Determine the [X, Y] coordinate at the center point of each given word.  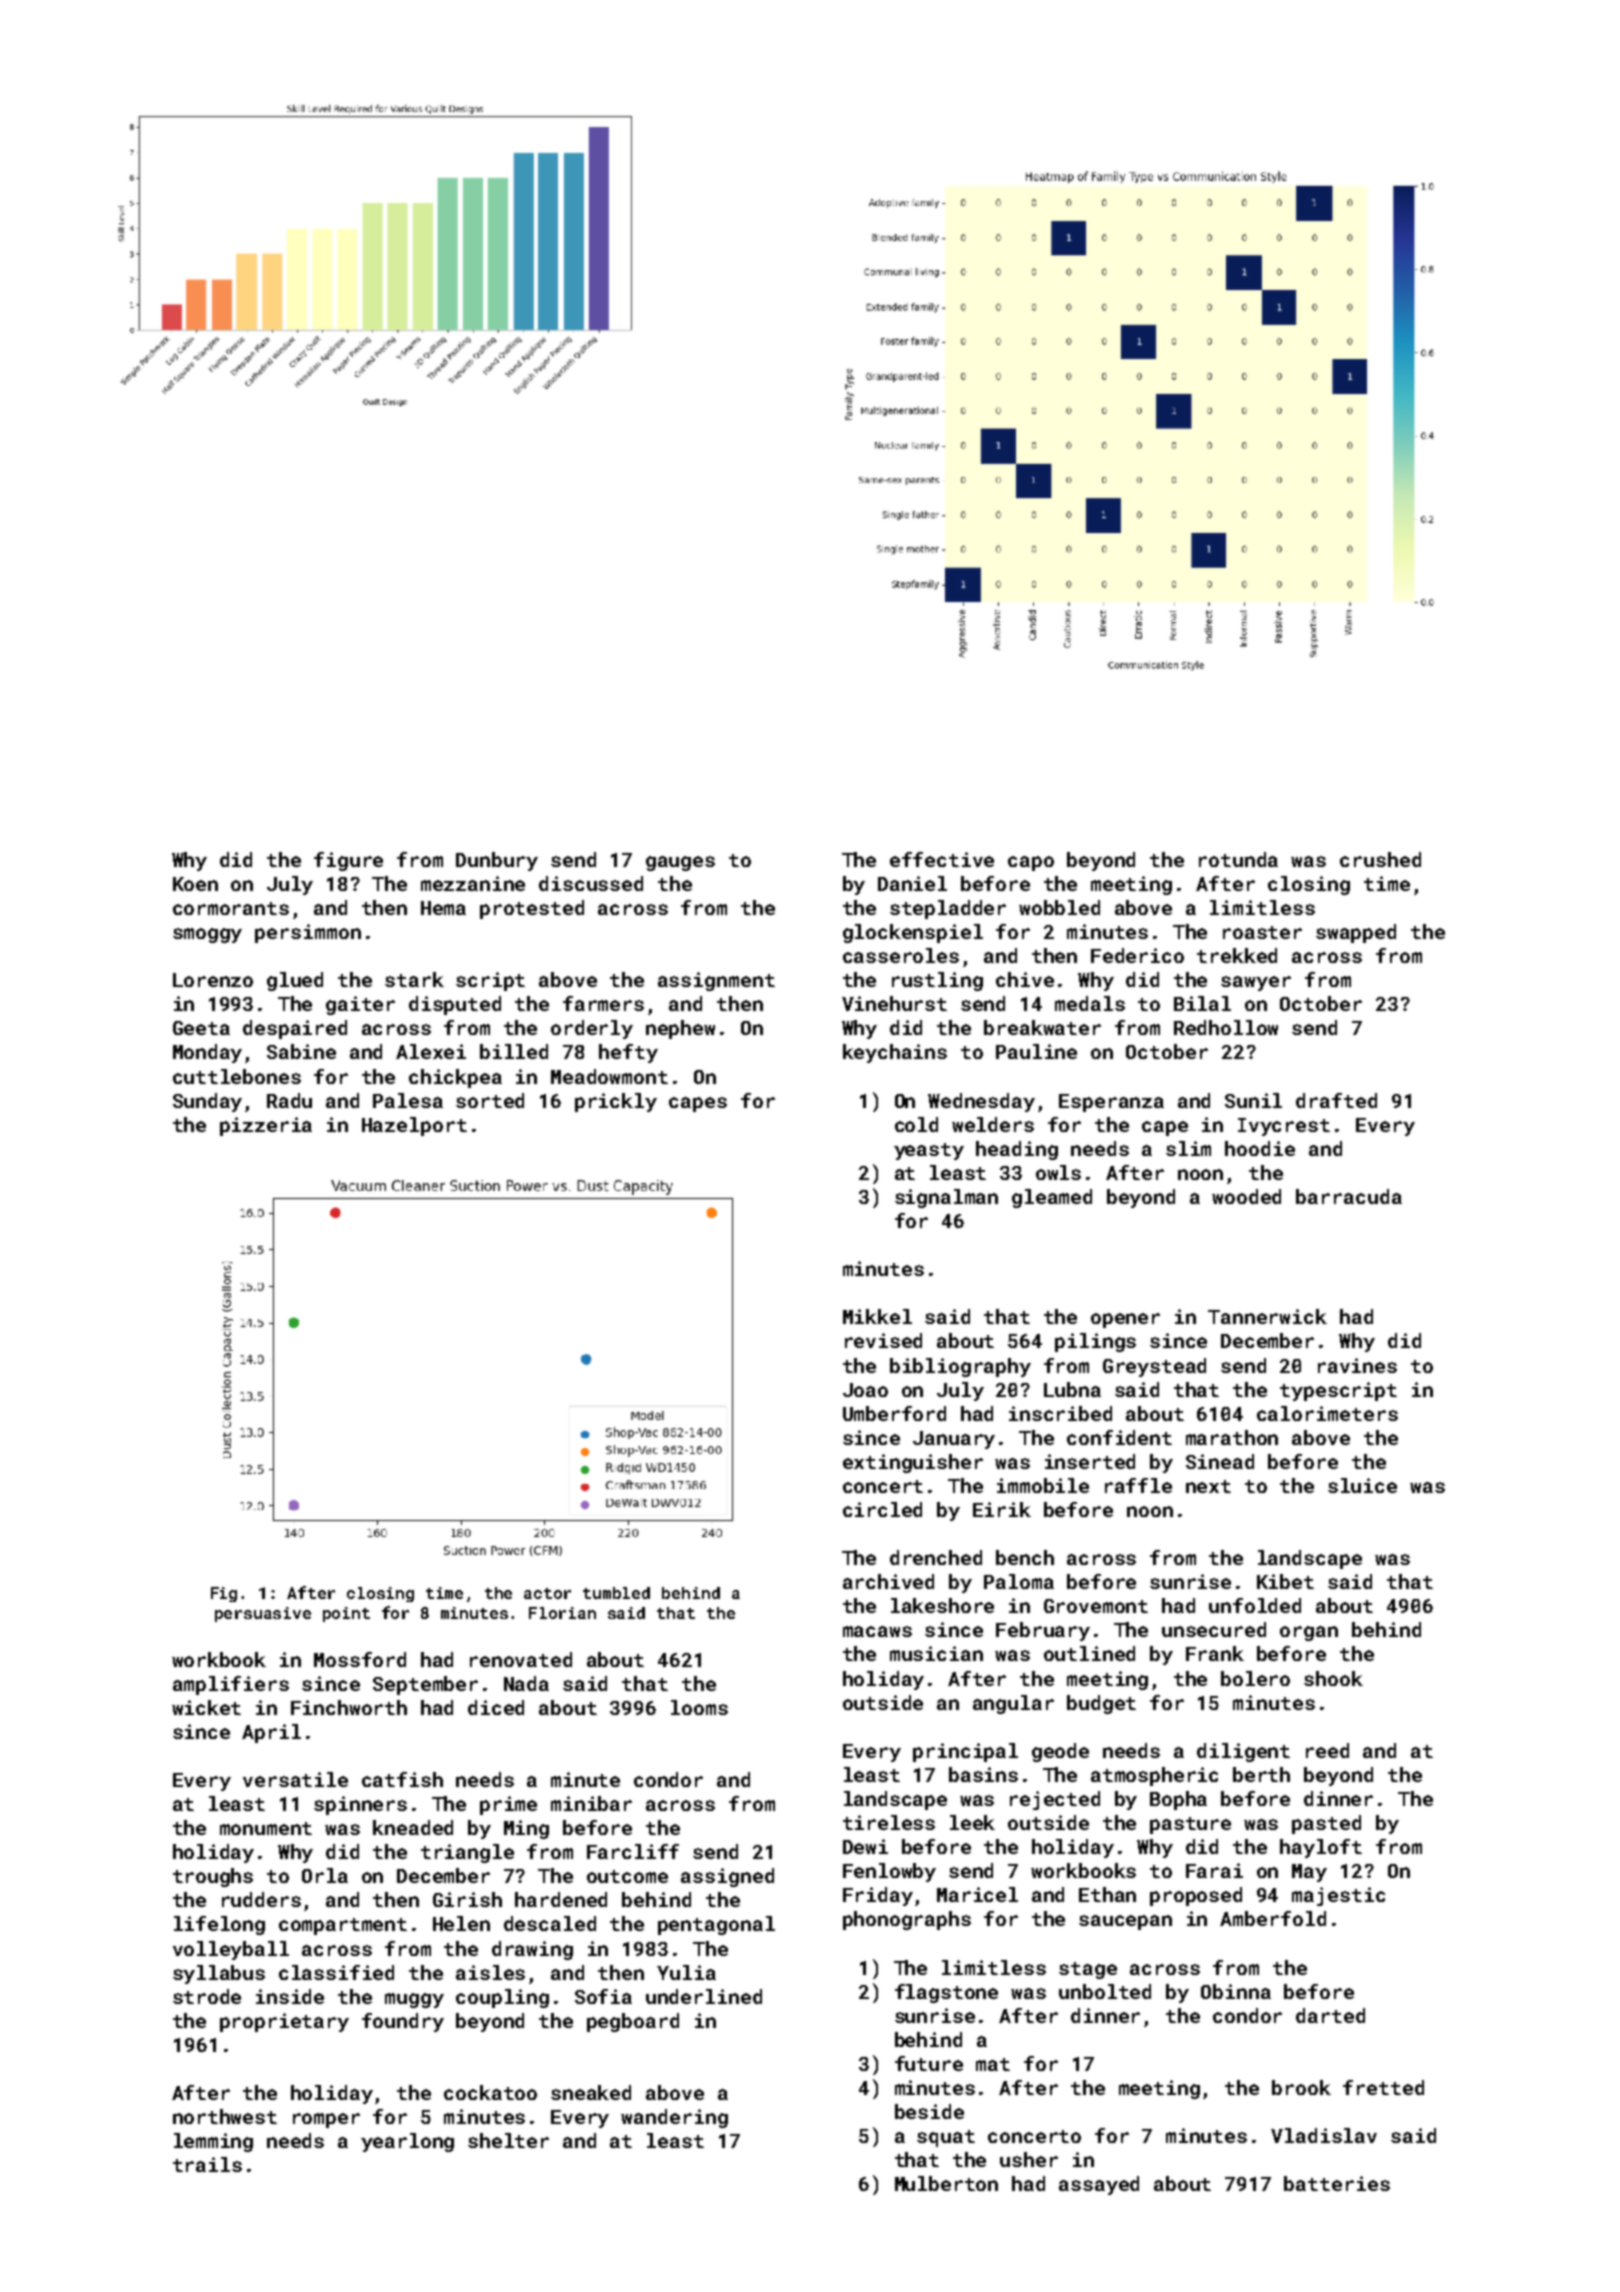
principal [965, 1752]
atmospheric [1154, 1776]
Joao [865, 1390]
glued [295, 981]
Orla [325, 1875]
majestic [1338, 1896]
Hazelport [414, 1126]
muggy [414, 2000]
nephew [680, 1029]
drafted [1336, 1100]
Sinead [1220, 1461]
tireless [889, 1822]
